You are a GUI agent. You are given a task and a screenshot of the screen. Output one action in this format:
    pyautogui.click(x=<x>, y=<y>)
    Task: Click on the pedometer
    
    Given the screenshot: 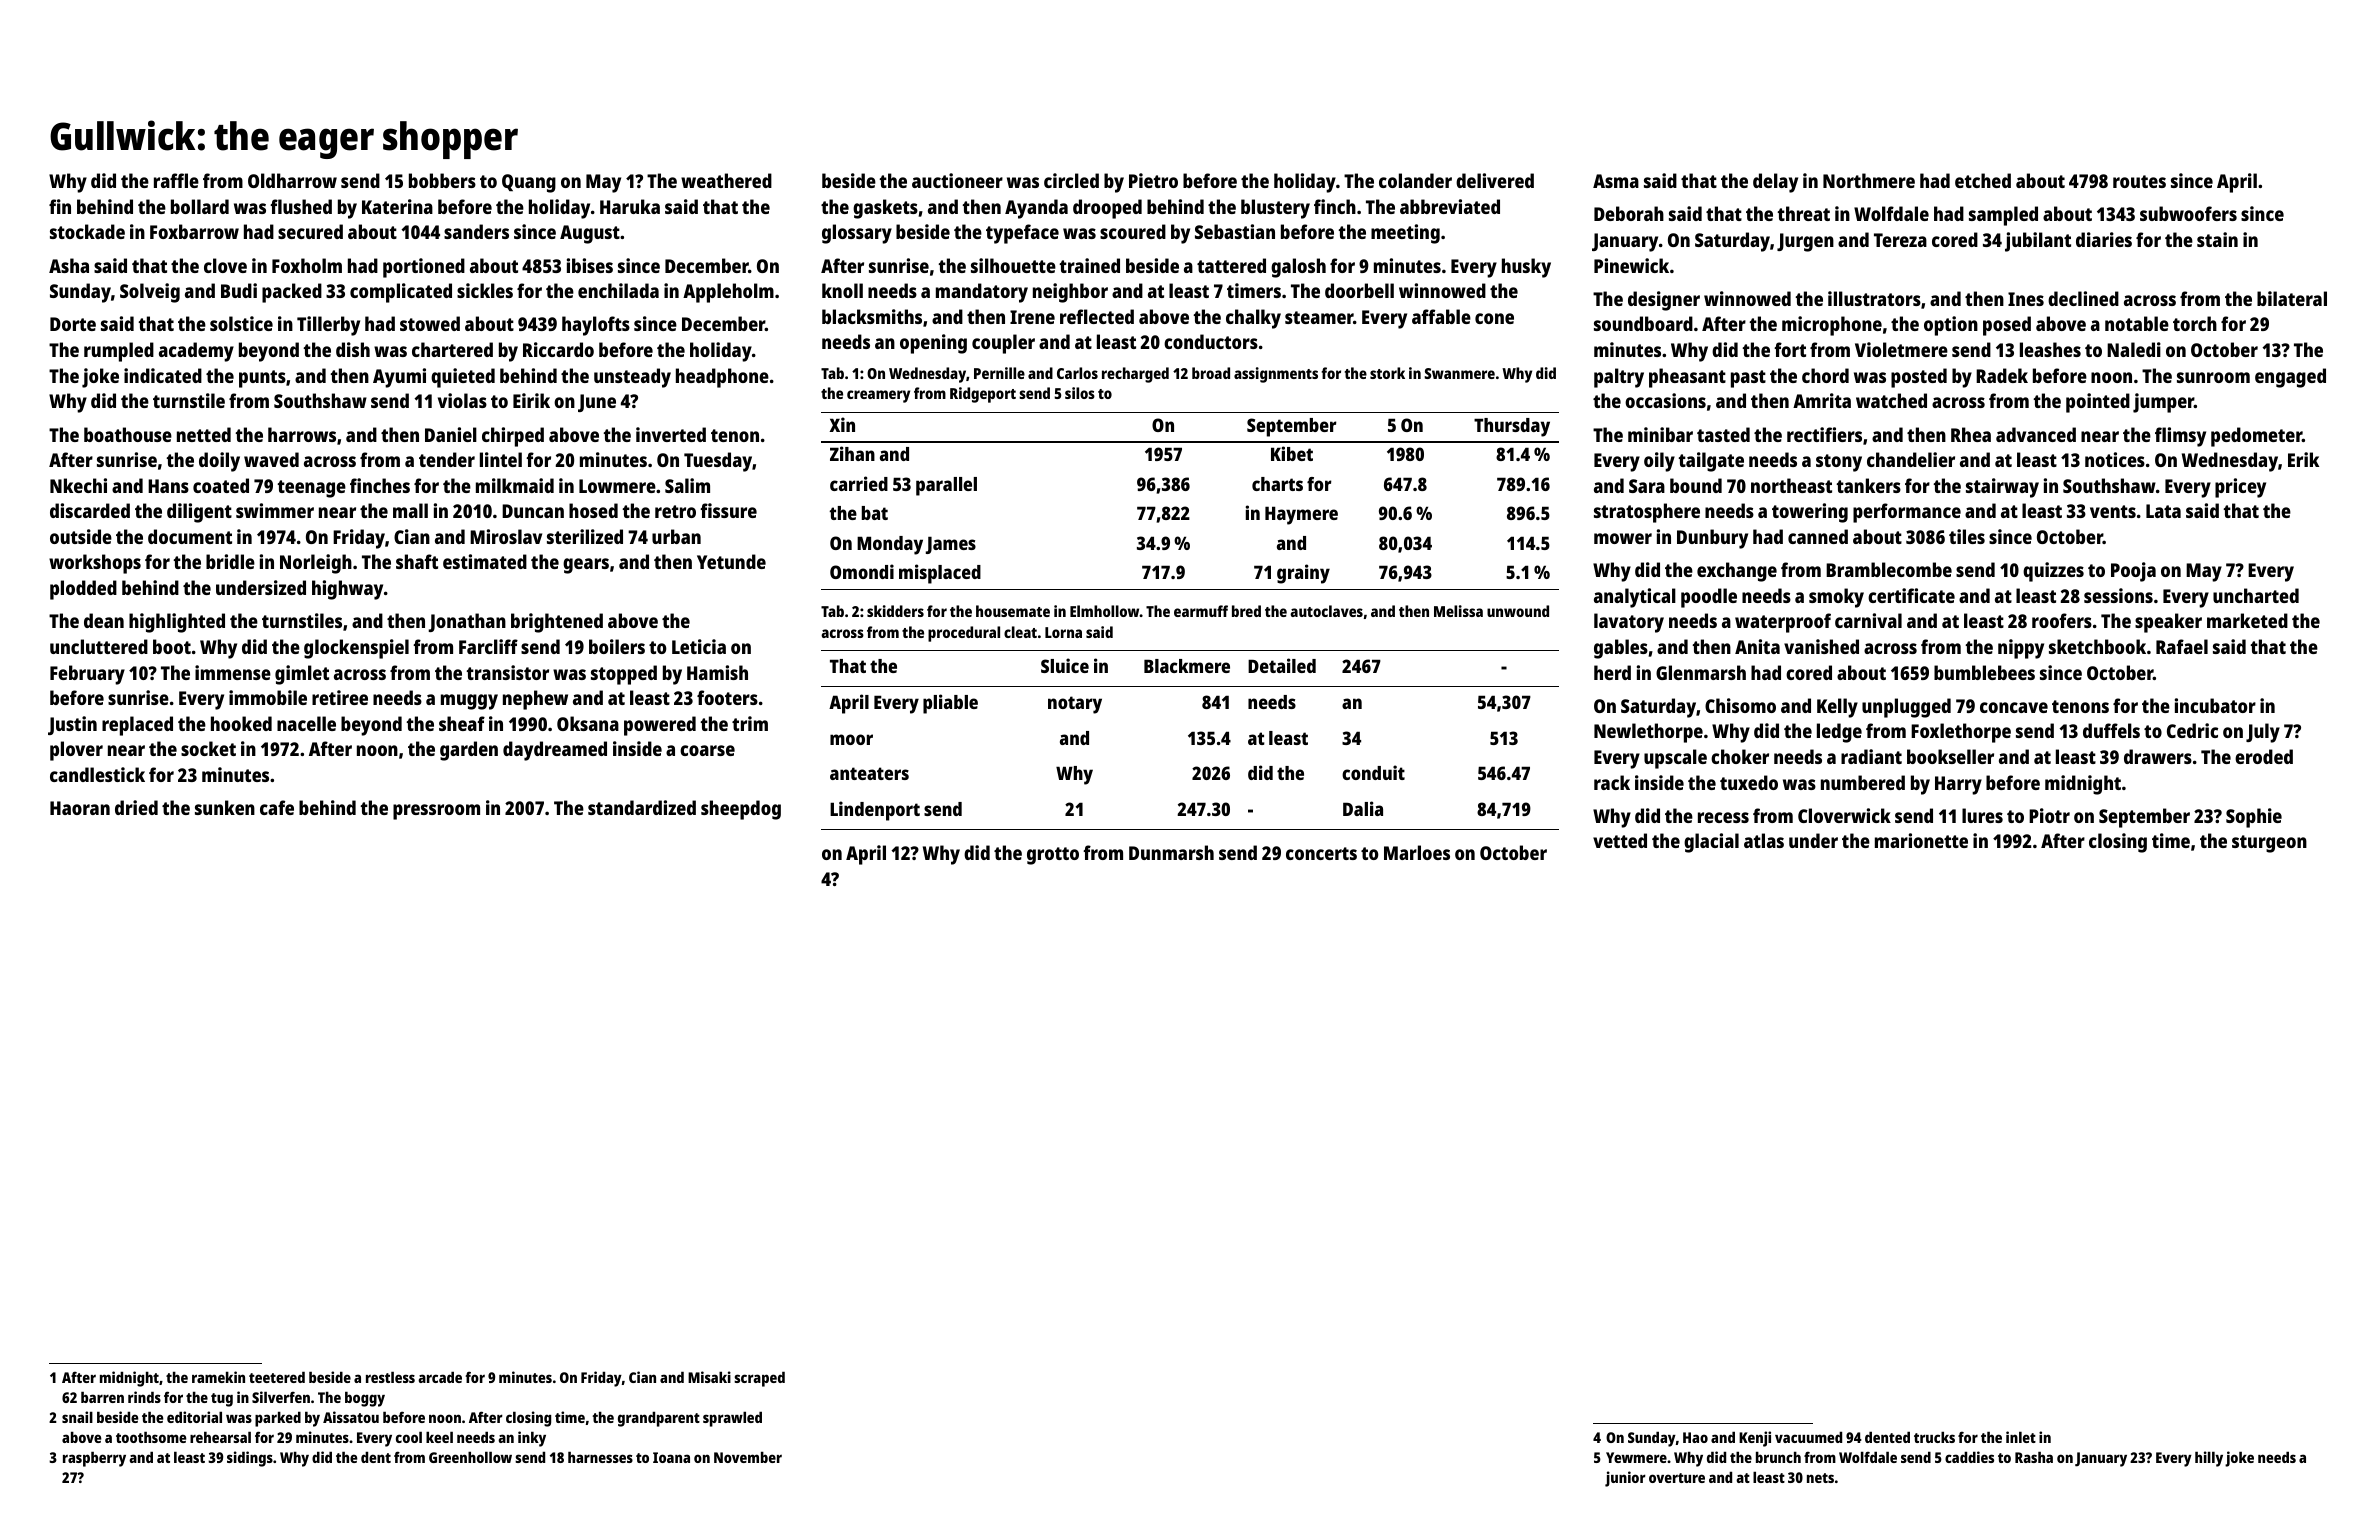 What is the action you would take?
    pyautogui.click(x=2256, y=437)
